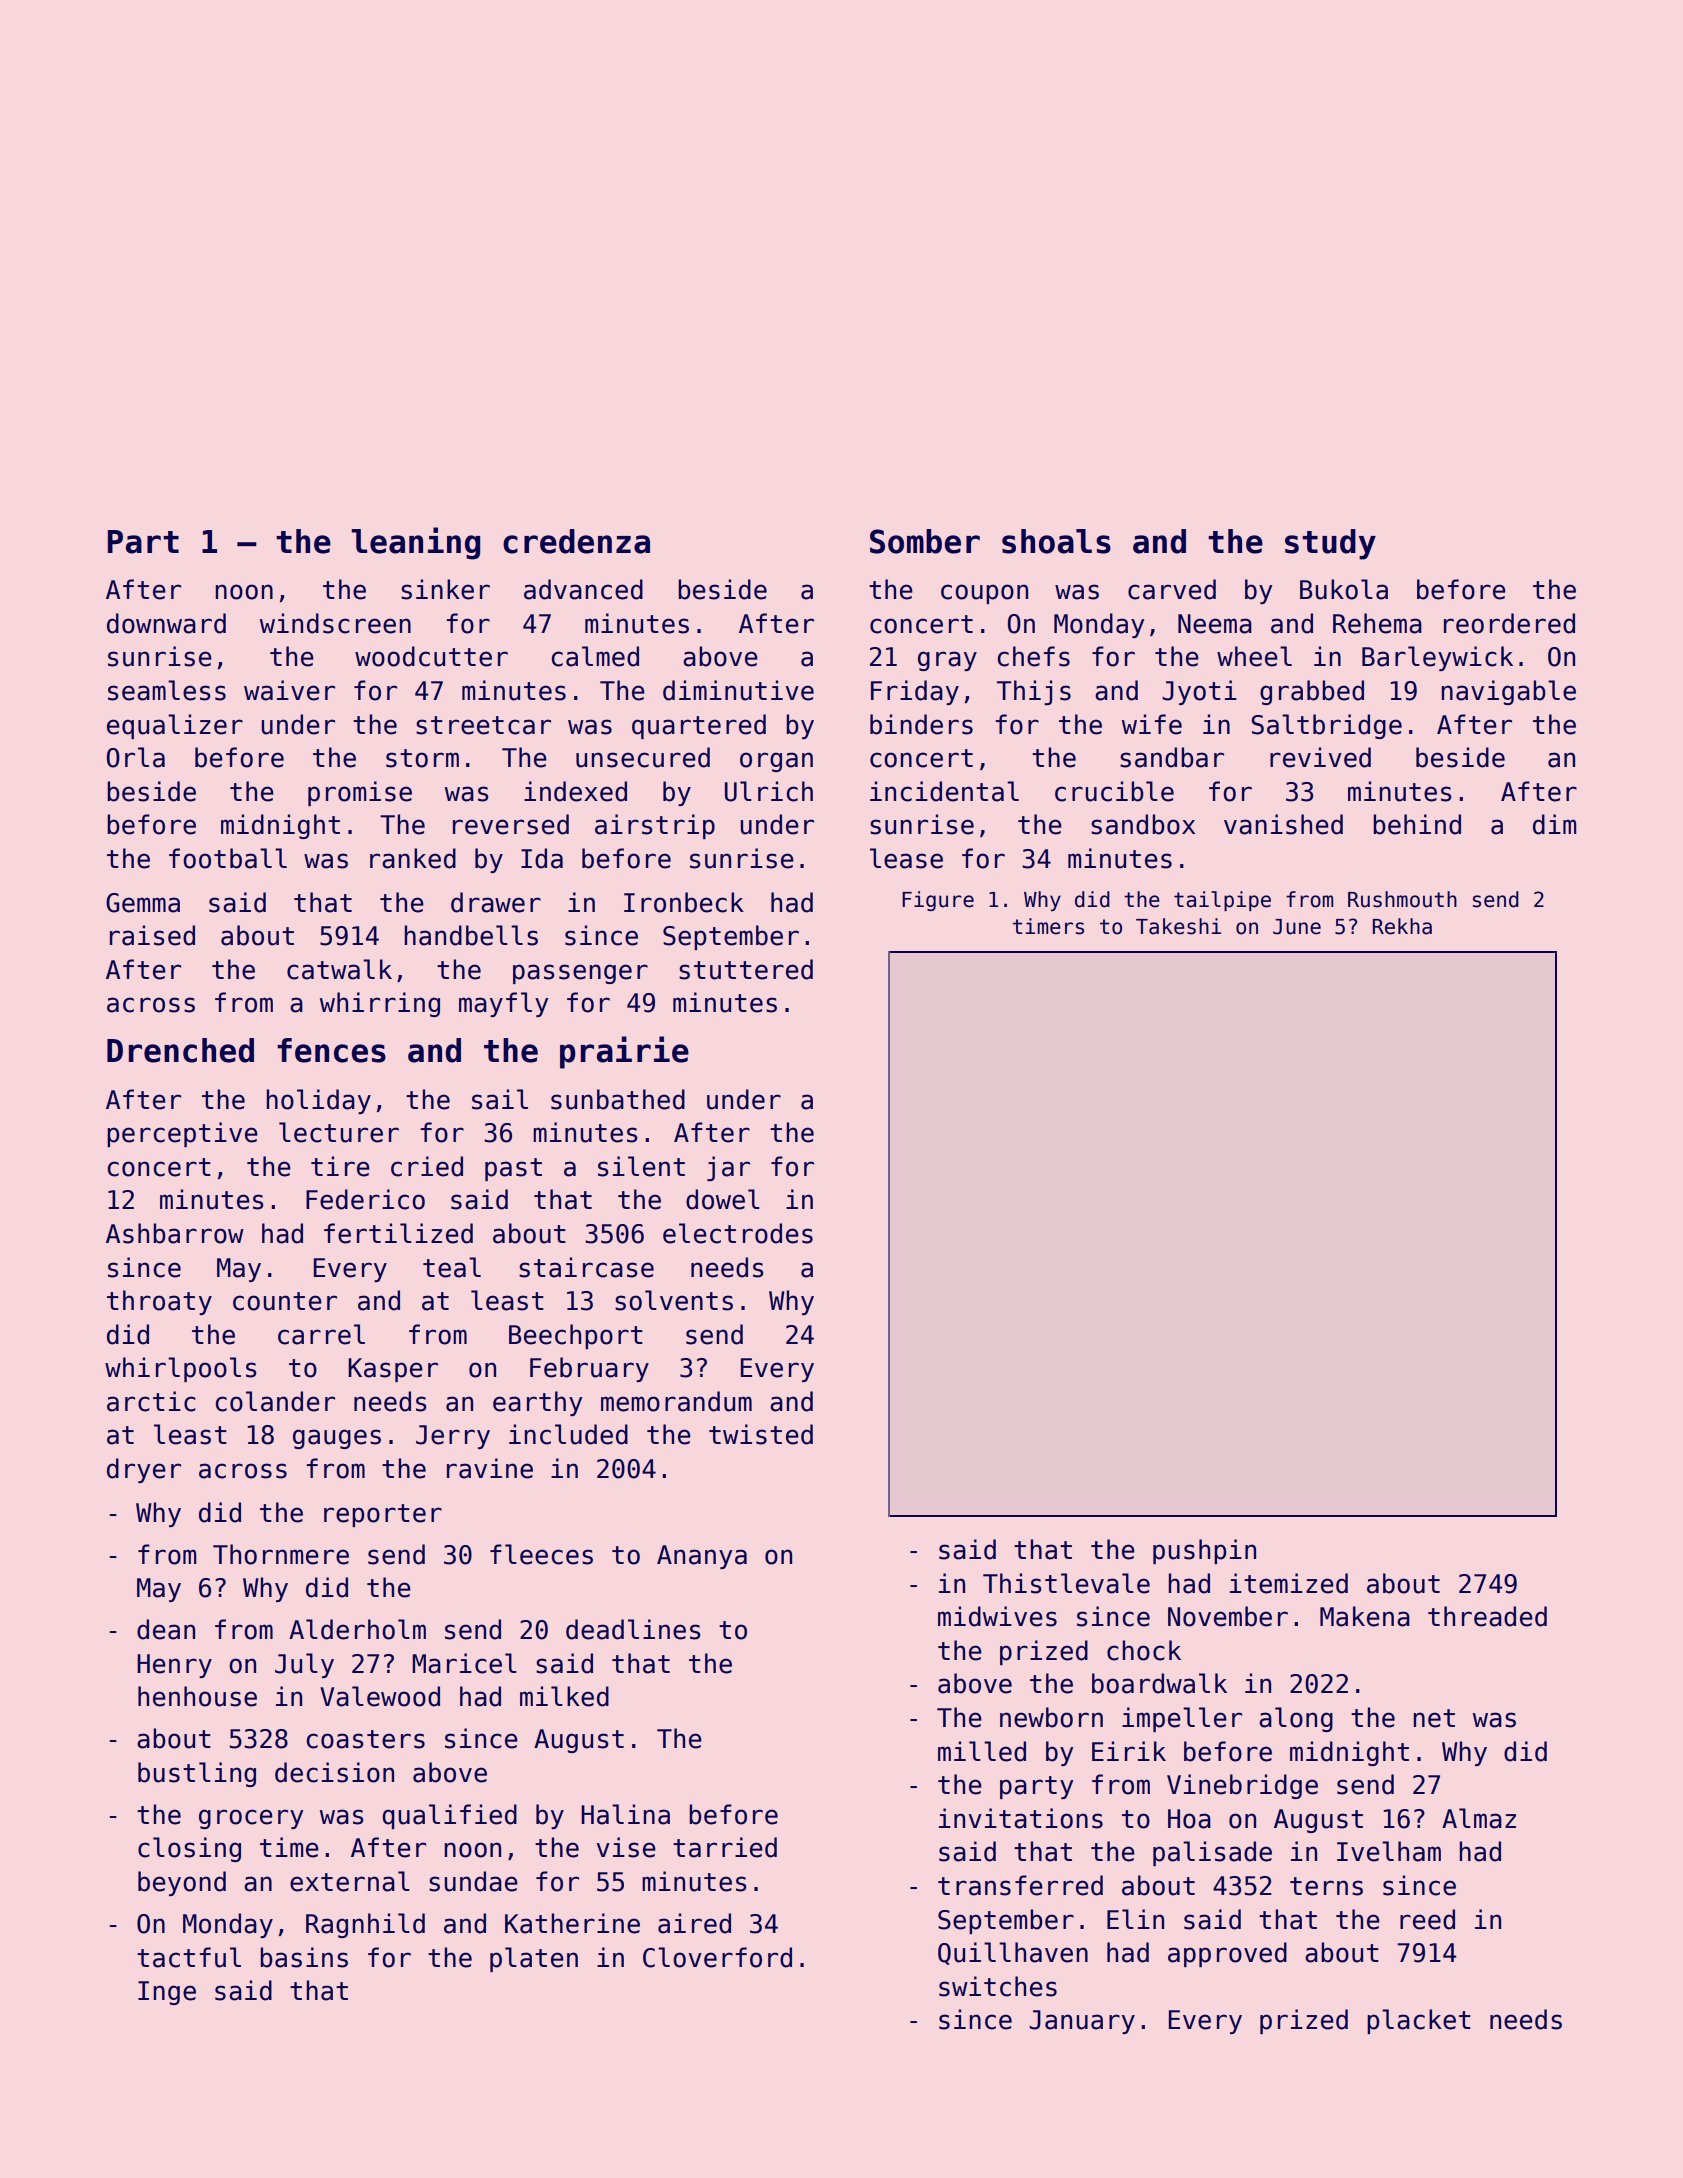 The width and height of the screenshot is (1683, 2178). I want to click on Figure, so click(938, 901).
